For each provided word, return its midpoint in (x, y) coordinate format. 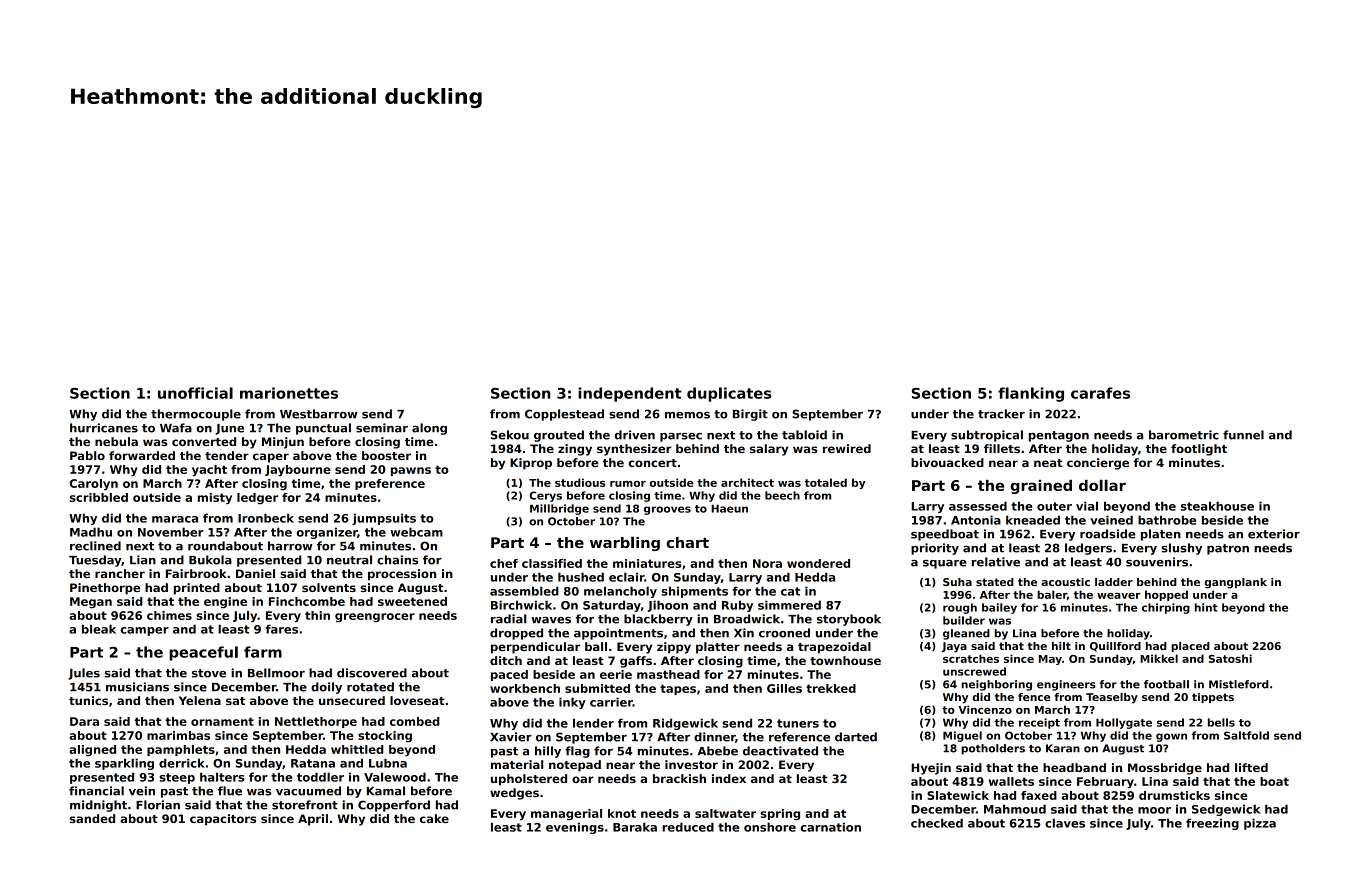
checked (937, 823)
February (1105, 783)
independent (630, 394)
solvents (329, 587)
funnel (1243, 435)
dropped (516, 634)
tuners (798, 723)
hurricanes (104, 428)
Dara (84, 721)
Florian (158, 805)
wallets (1011, 781)
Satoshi (1230, 658)
